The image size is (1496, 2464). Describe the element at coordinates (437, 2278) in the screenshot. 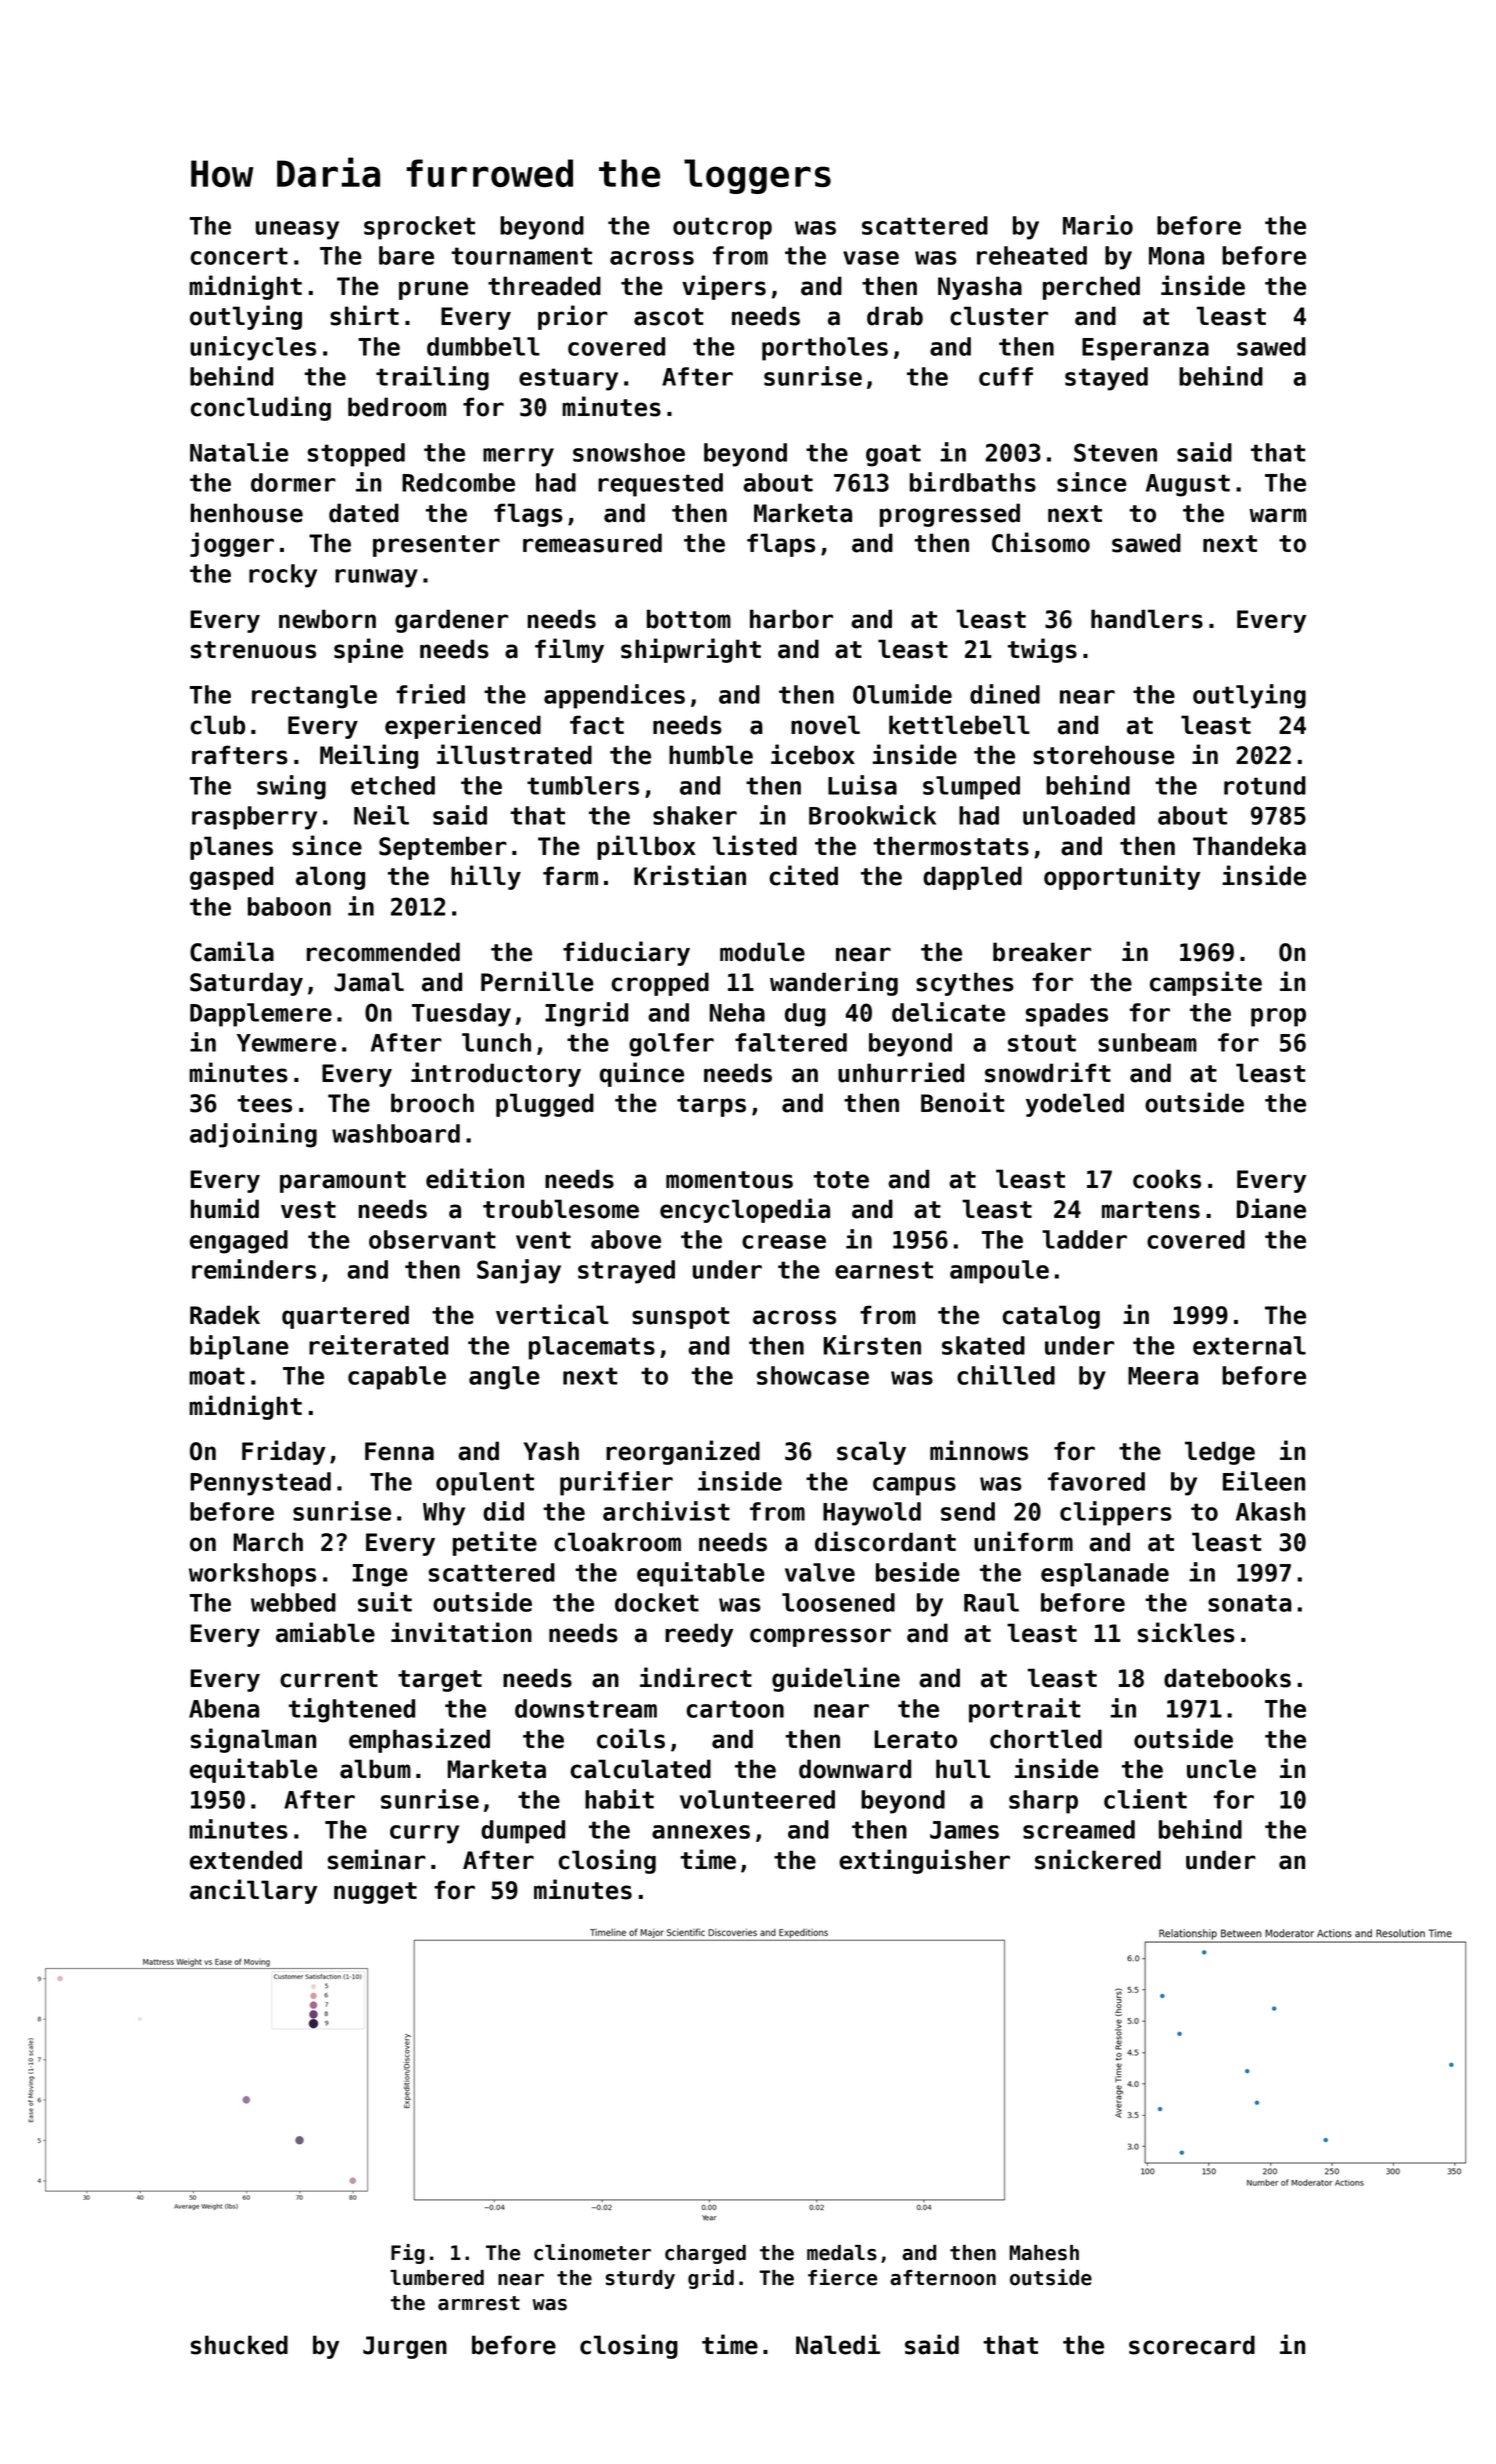

I see `lumbered` at that location.
